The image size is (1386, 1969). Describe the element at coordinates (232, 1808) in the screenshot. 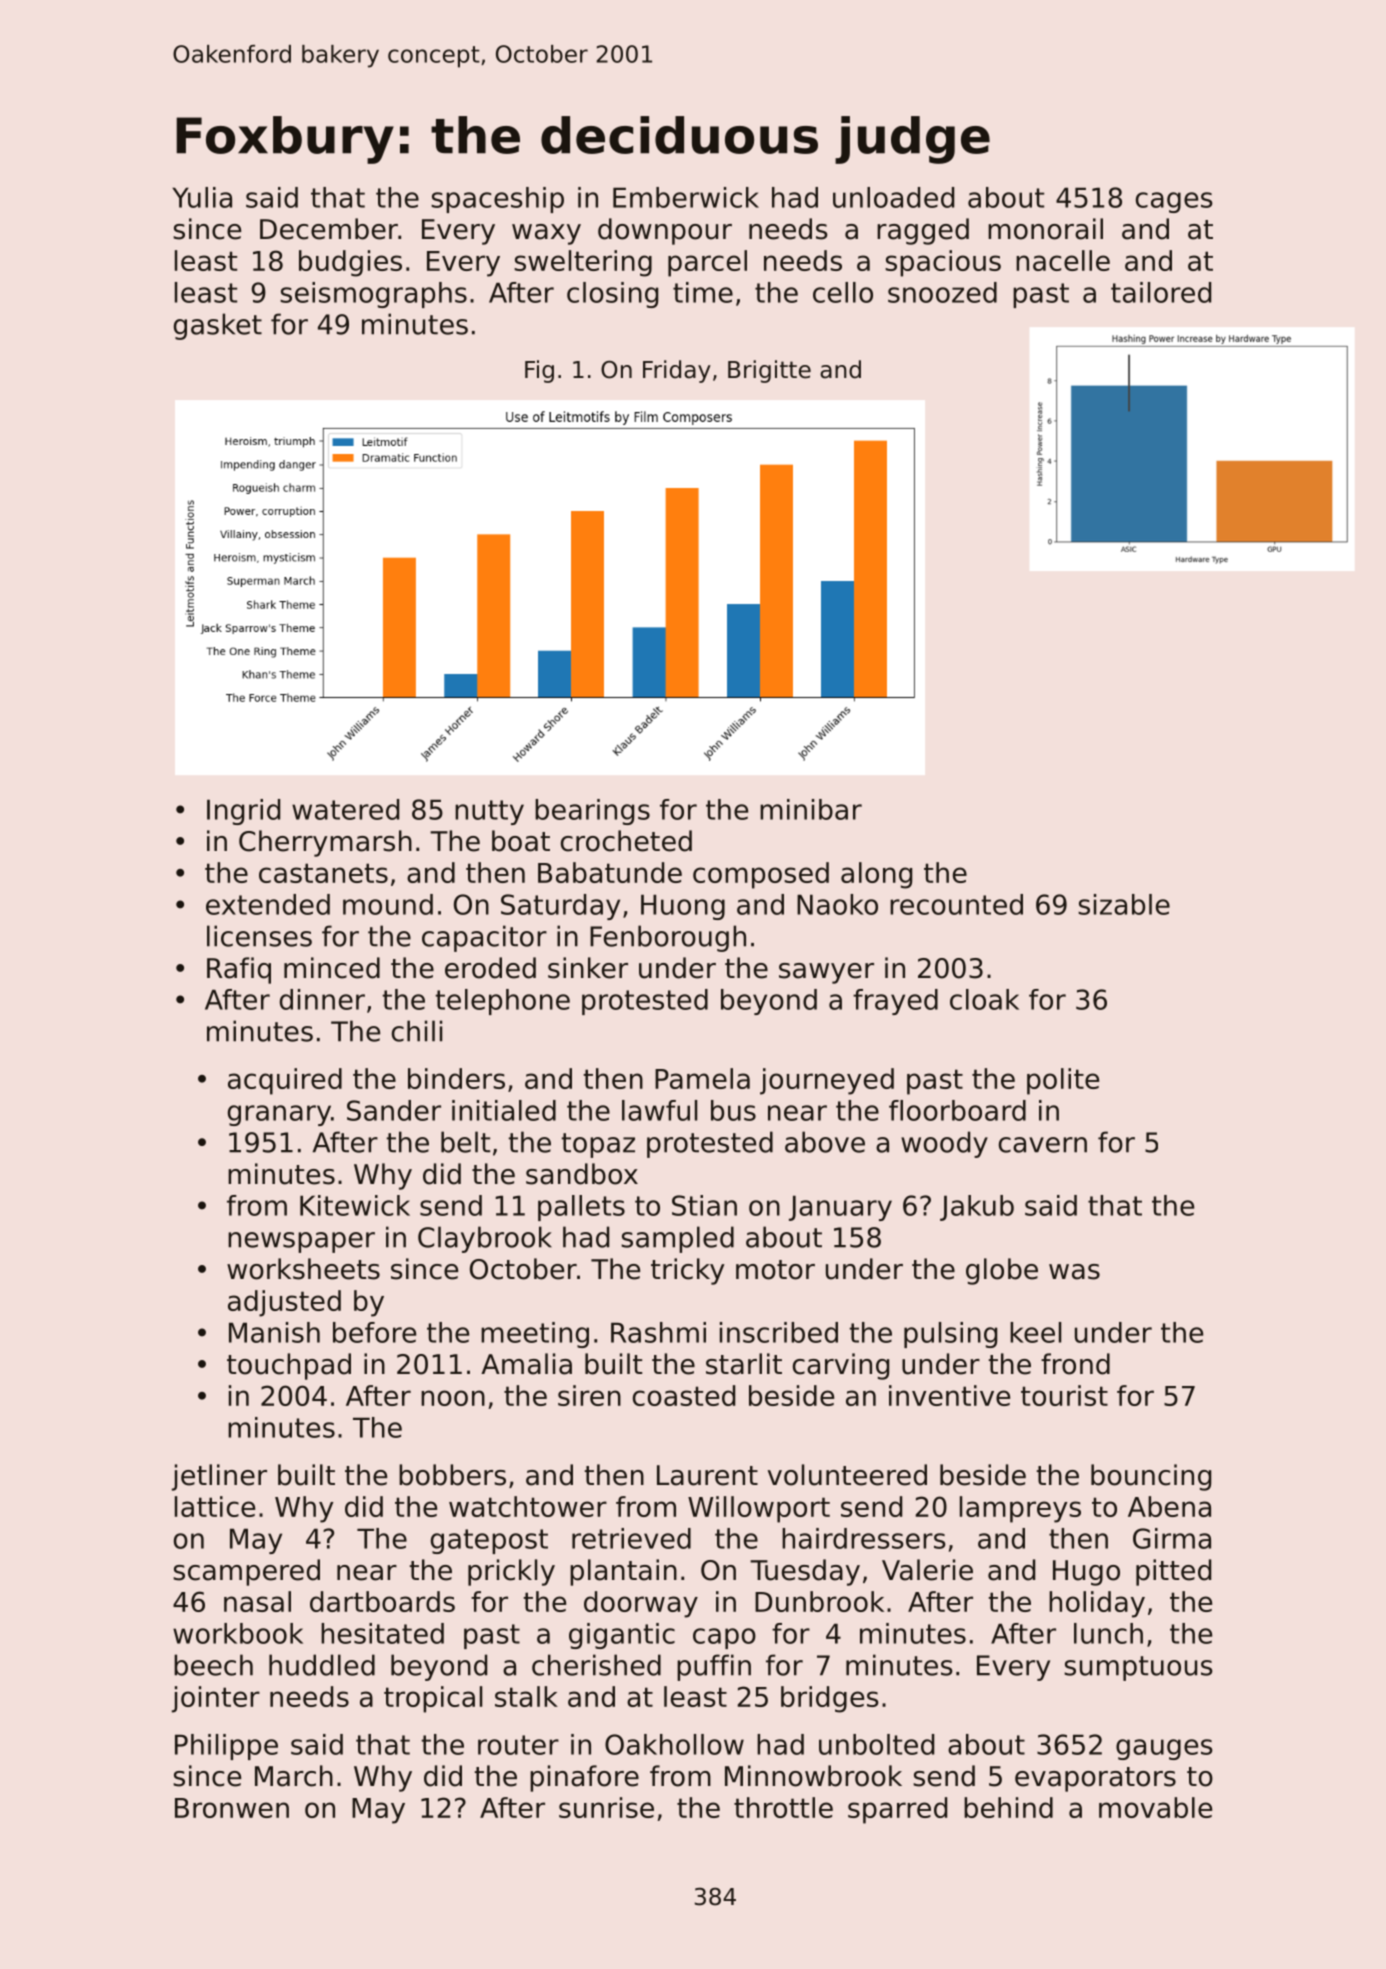

I see `Bronwen` at that location.
